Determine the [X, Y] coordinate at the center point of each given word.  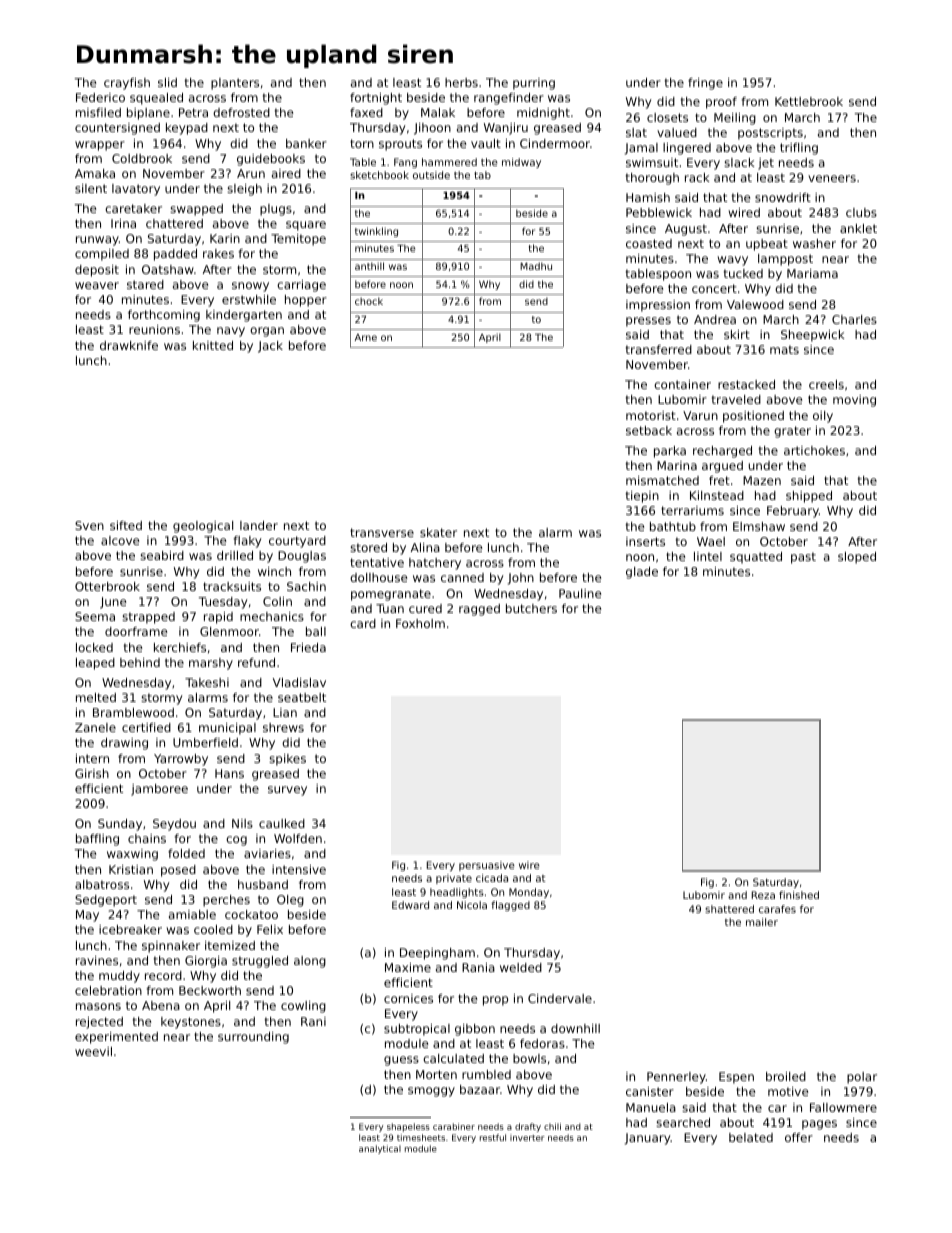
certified [146, 727]
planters [235, 84]
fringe [705, 84]
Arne [366, 337]
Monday [529, 893]
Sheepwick [812, 336]
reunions [154, 329]
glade [642, 573]
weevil [93, 1051]
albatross [102, 884]
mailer [762, 922]
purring [534, 84]
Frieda [308, 647]
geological [203, 527]
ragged [479, 610]
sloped [857, 558]
